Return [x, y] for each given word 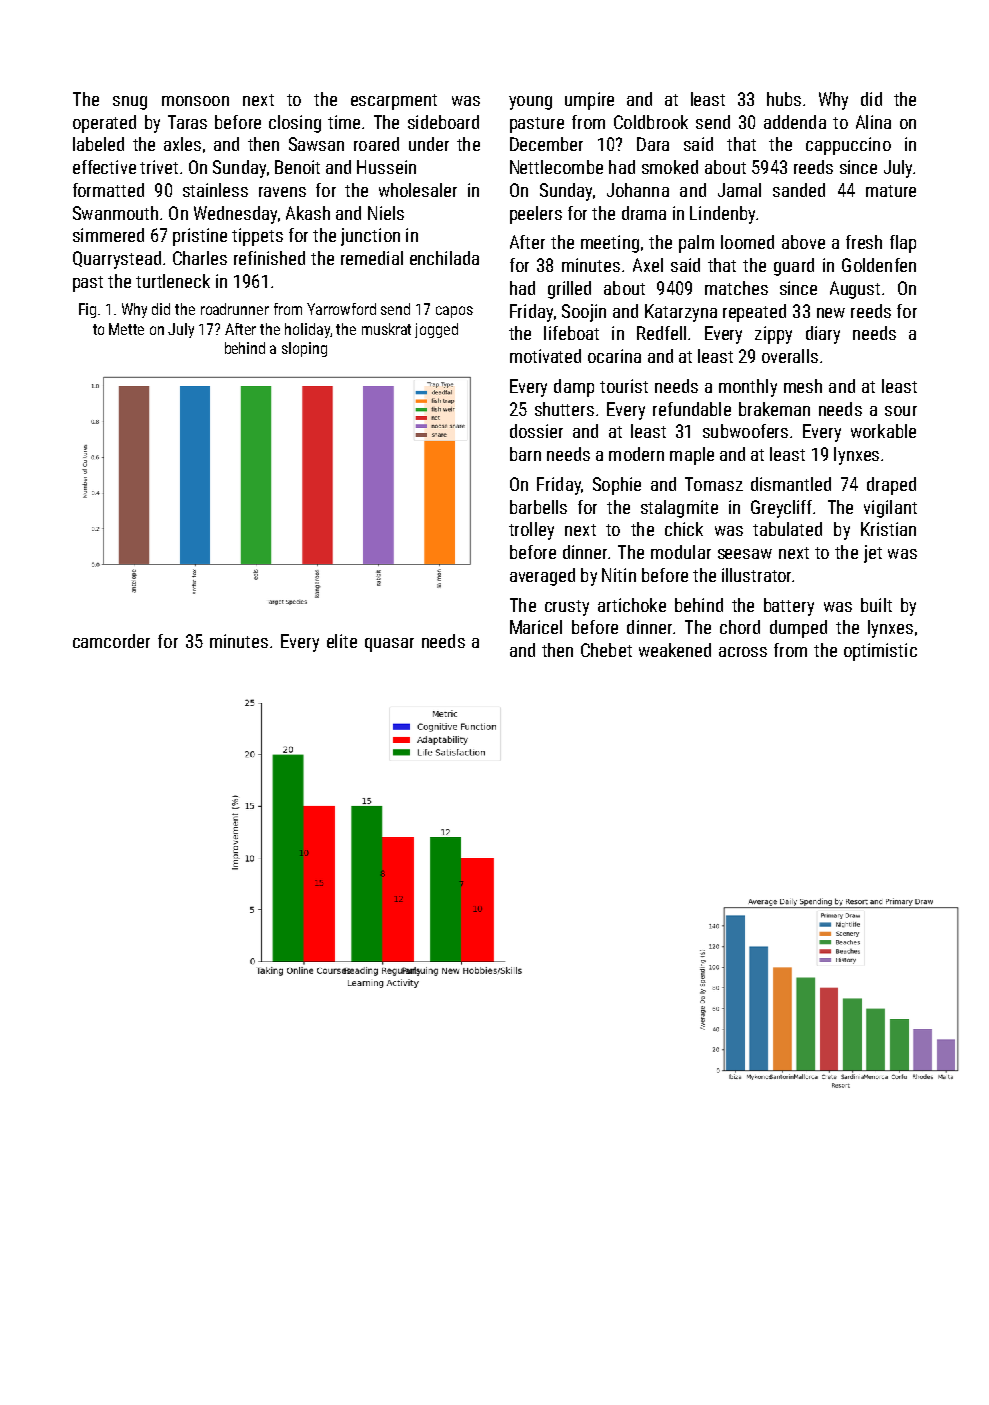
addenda [795, 122]
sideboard [443, 122]
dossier [536, 431]
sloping [304, 349]
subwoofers [745, 431]
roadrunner [235, 309]
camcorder [111, 641]
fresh [864, 242]
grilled [569, 290]
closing [295, 124]
